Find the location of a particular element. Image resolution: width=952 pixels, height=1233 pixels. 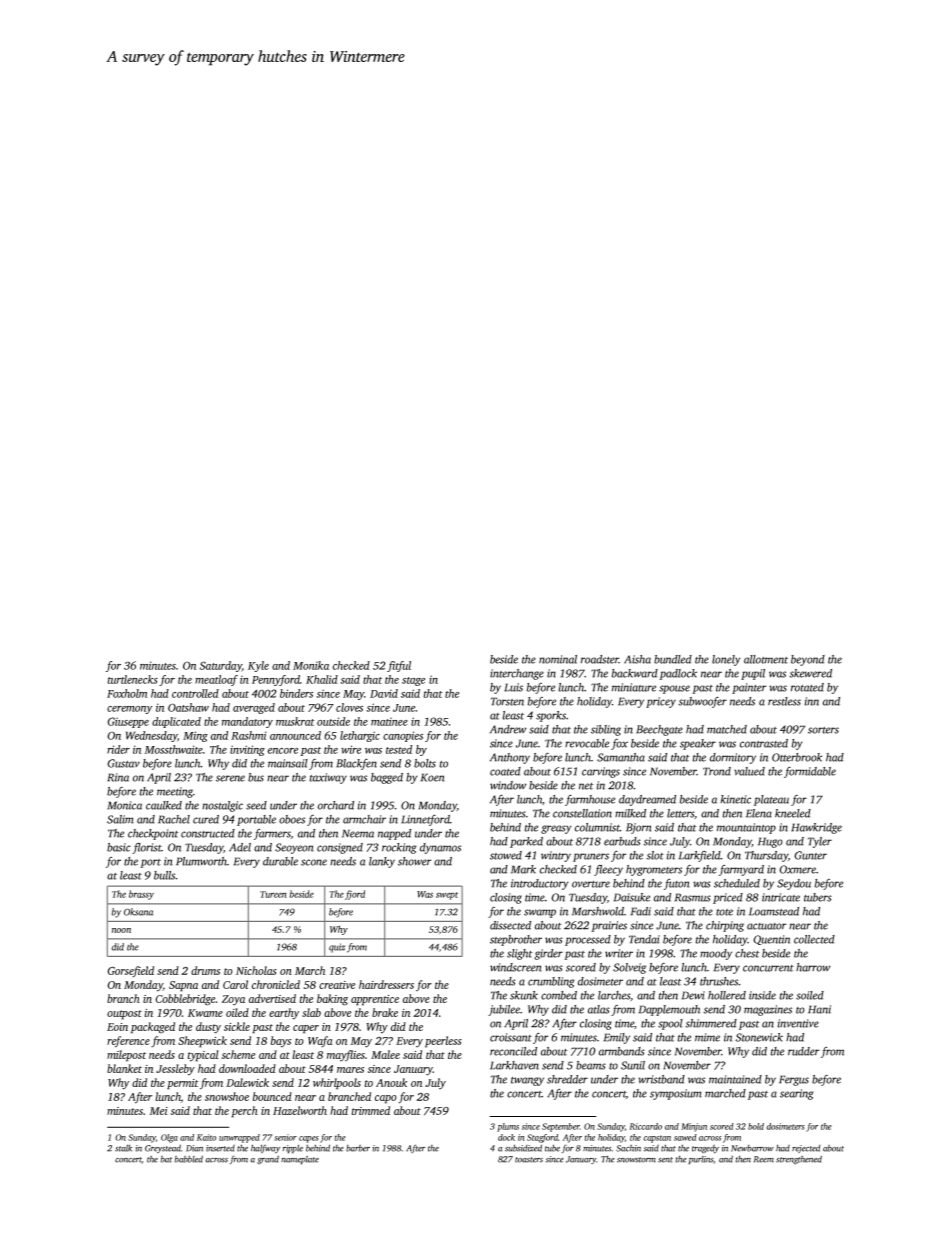

Tyler is located at coordinates (820, 842).
